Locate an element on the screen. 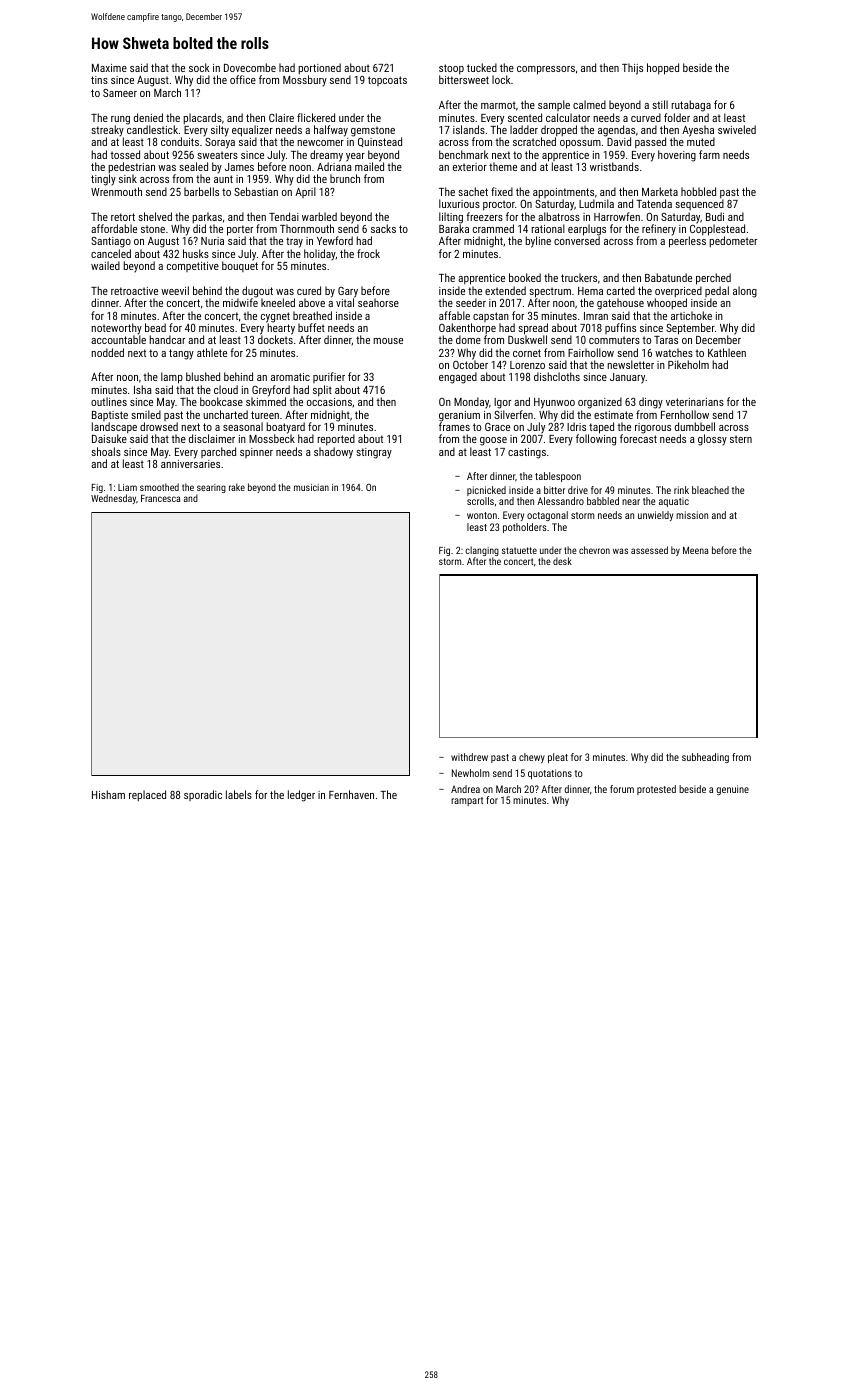  reported is located at coordinates (336, 439).
